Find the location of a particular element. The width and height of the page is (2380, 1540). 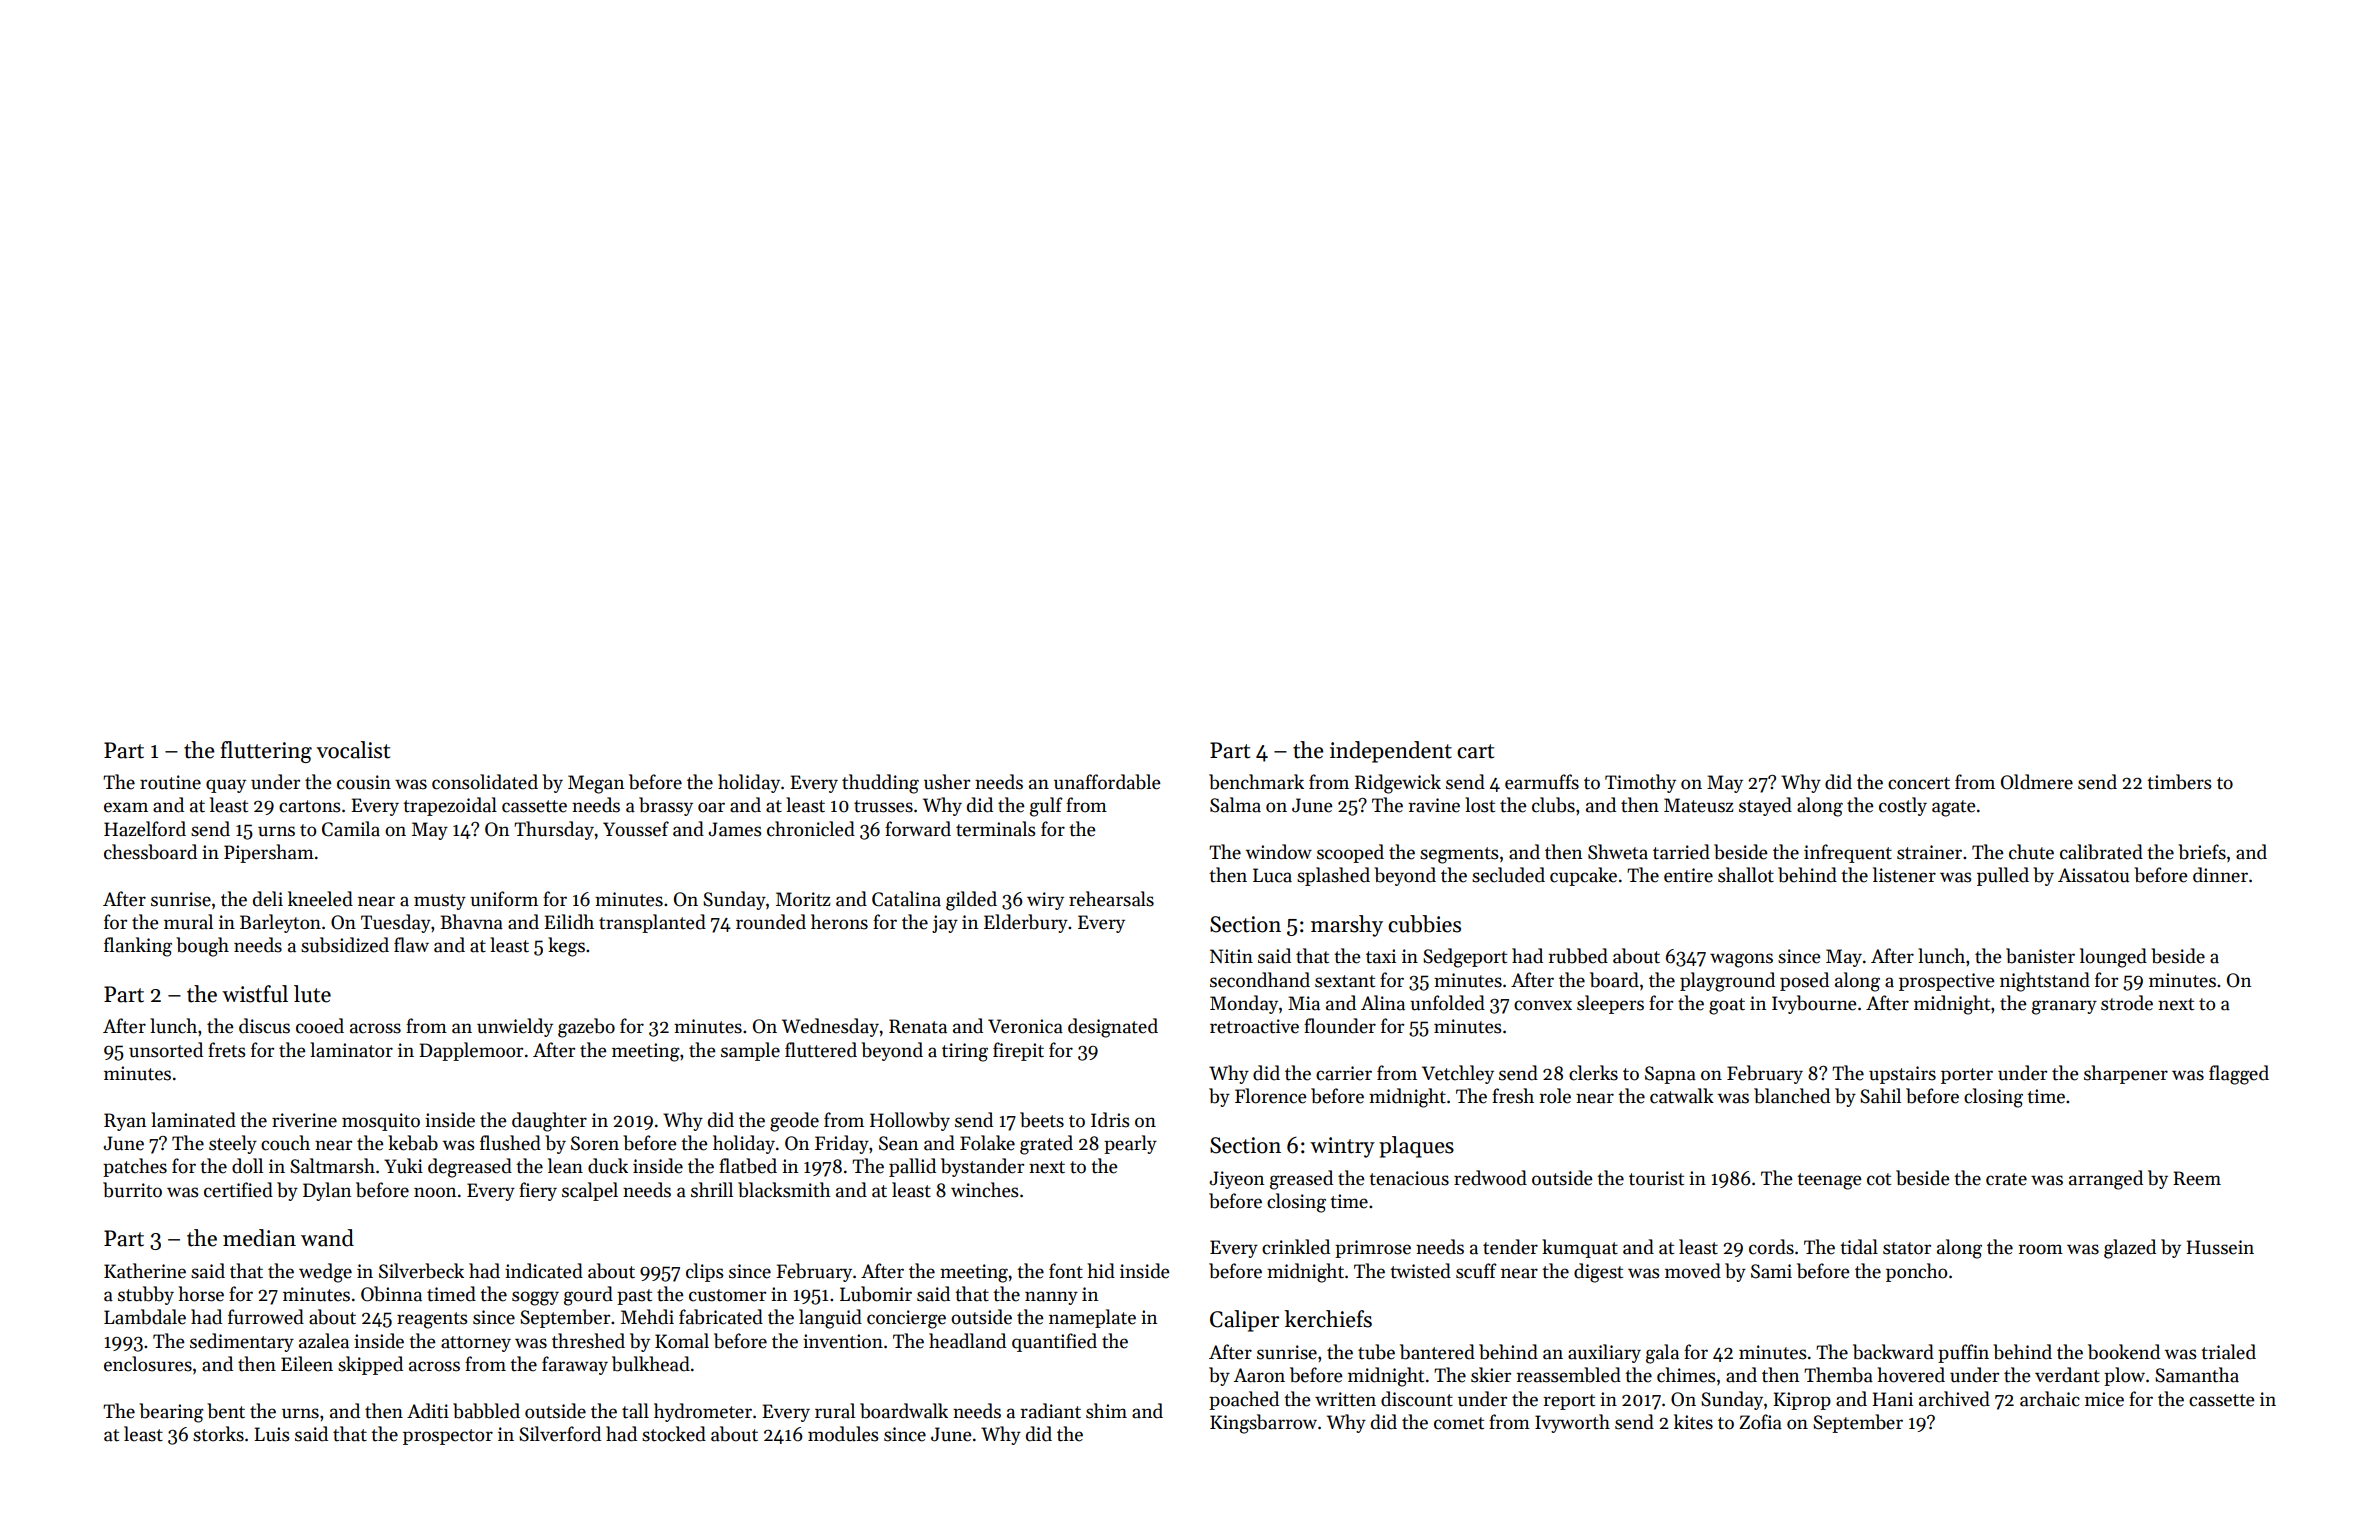

steely is located at coordinates (233, 1144).
